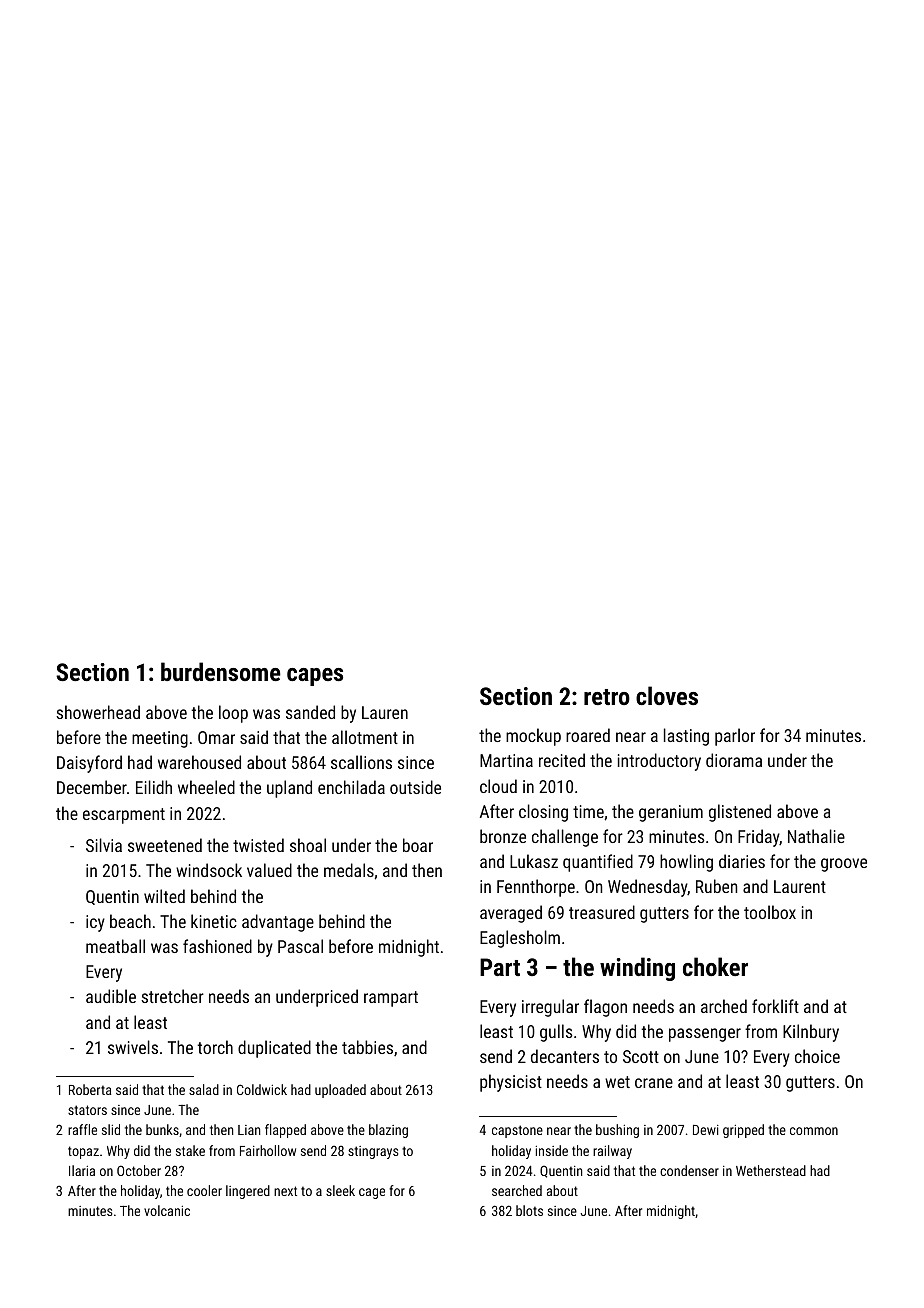  Describe the element at coordinates (217, 946) in the screenshot. I see `fashioned` at that location.
